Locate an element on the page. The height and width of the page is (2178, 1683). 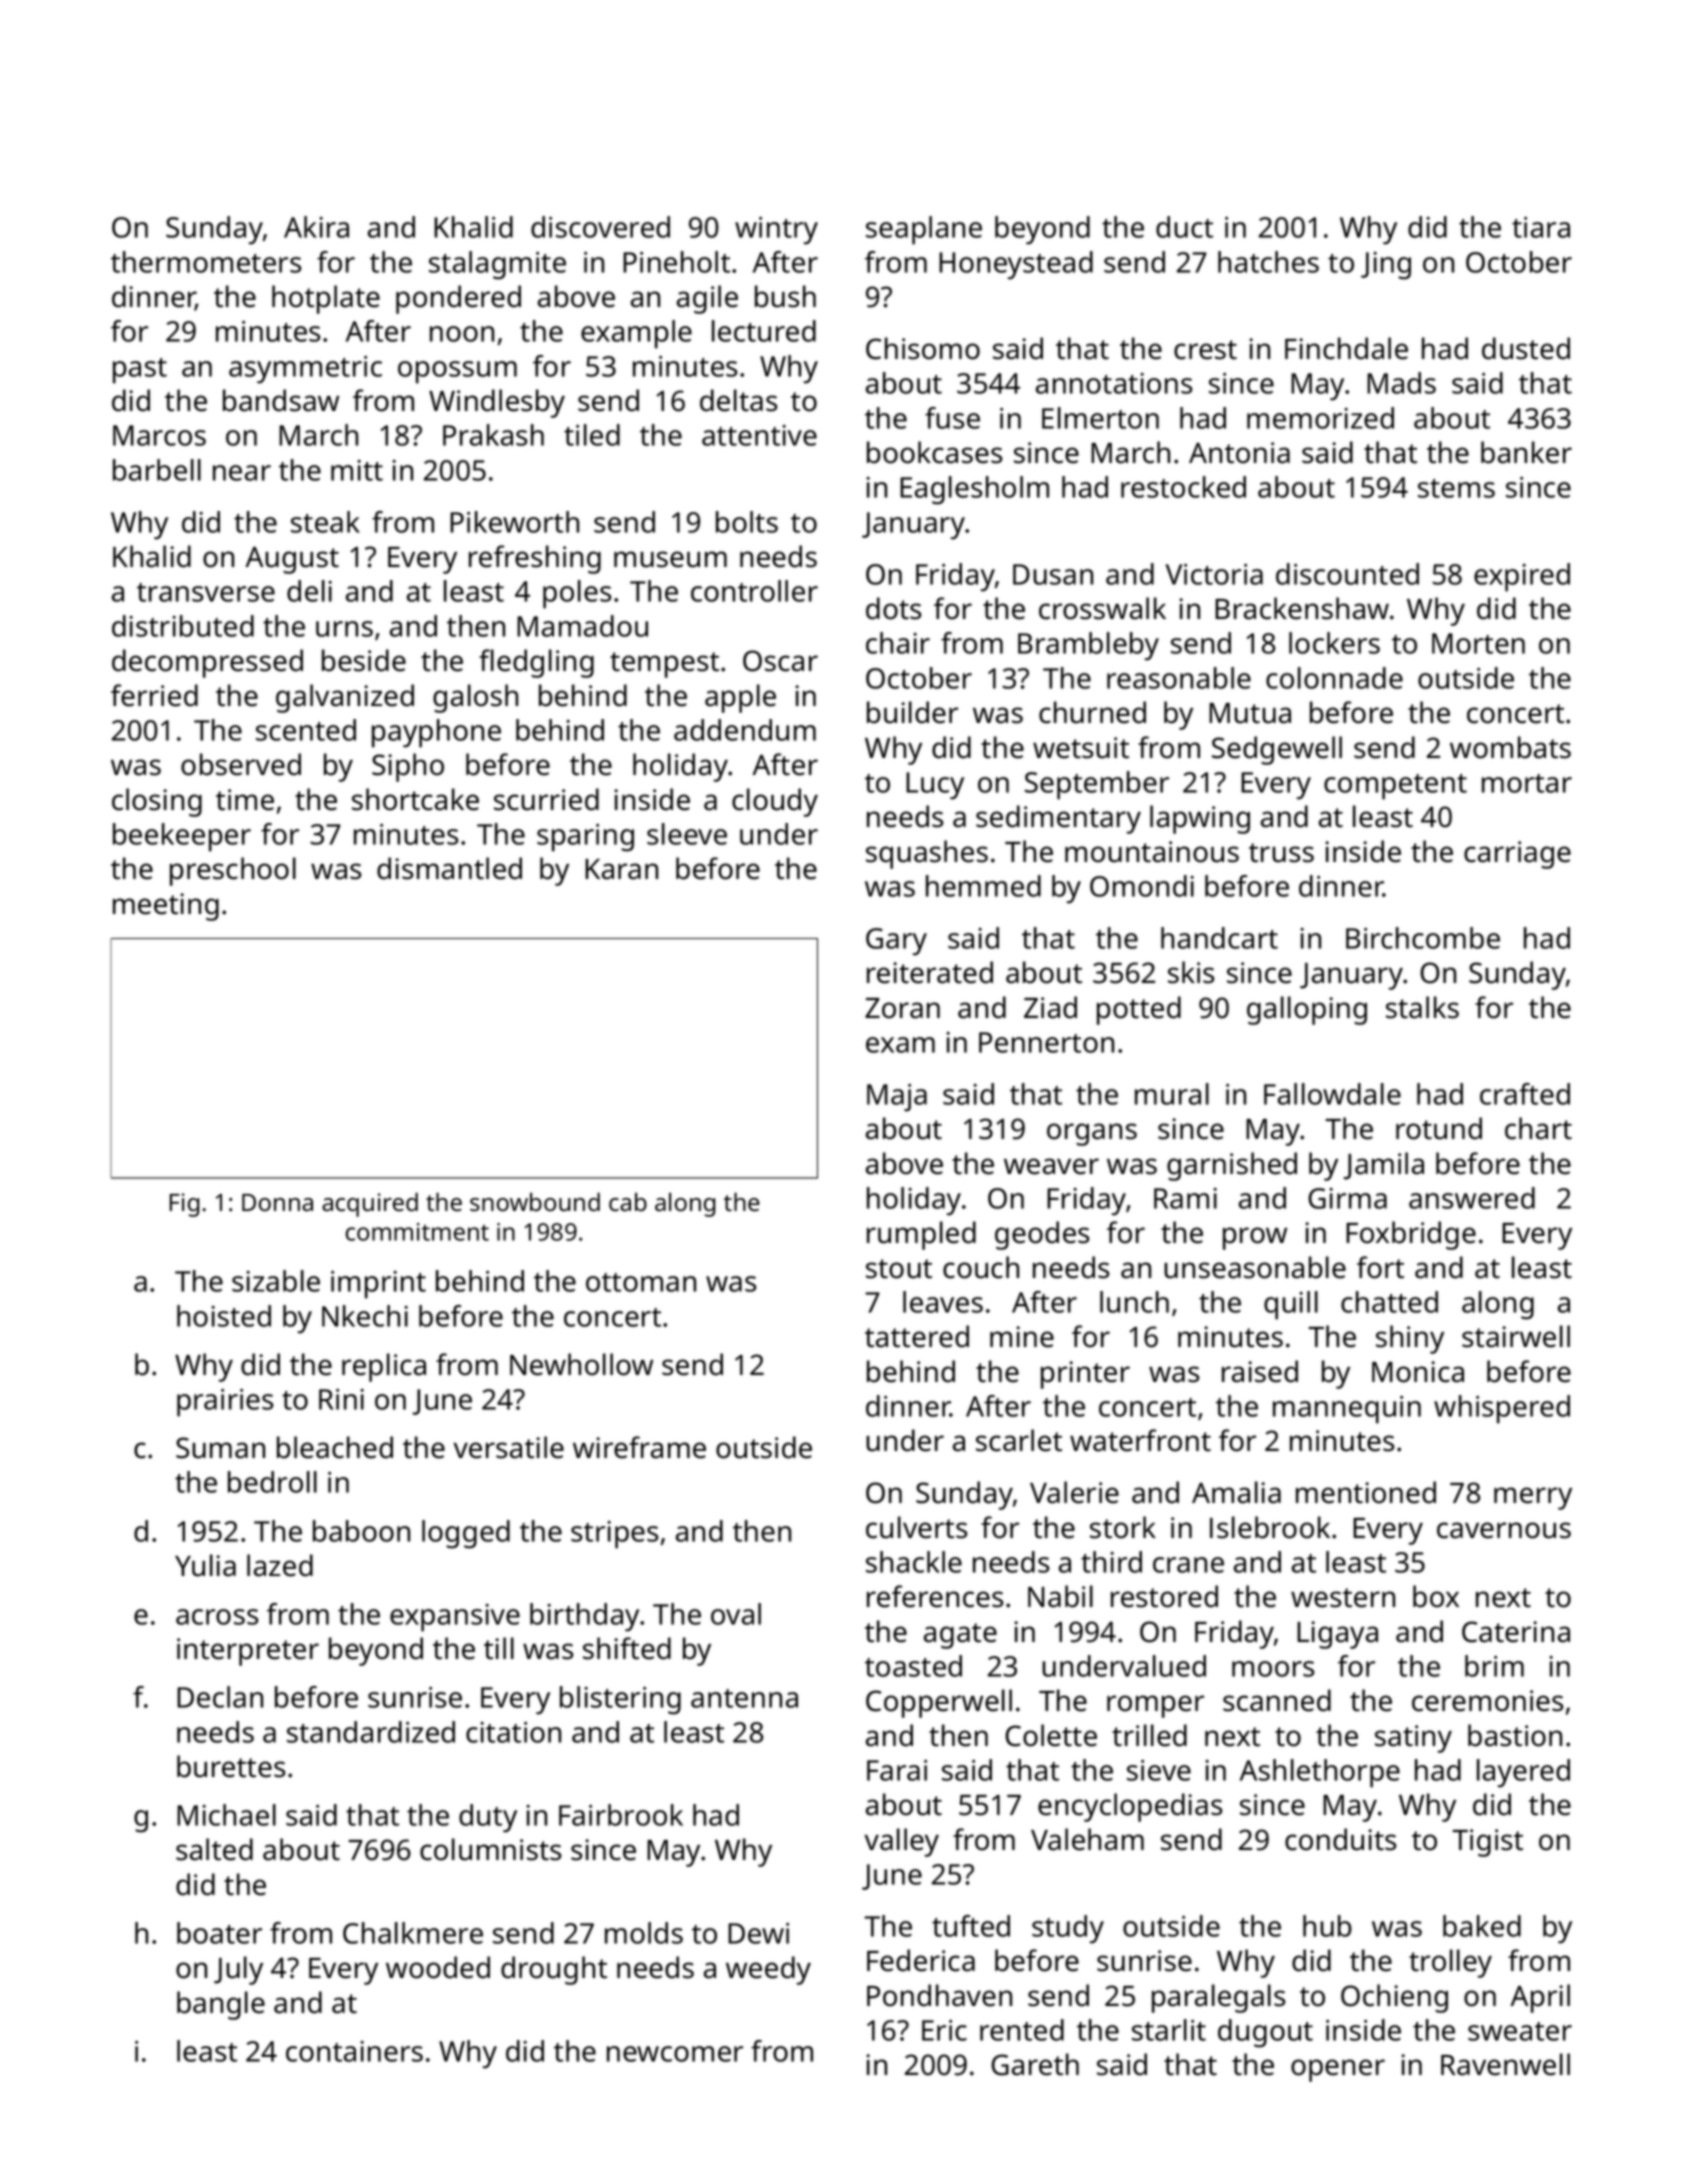
discovered is located at coordinates (600, 227).
